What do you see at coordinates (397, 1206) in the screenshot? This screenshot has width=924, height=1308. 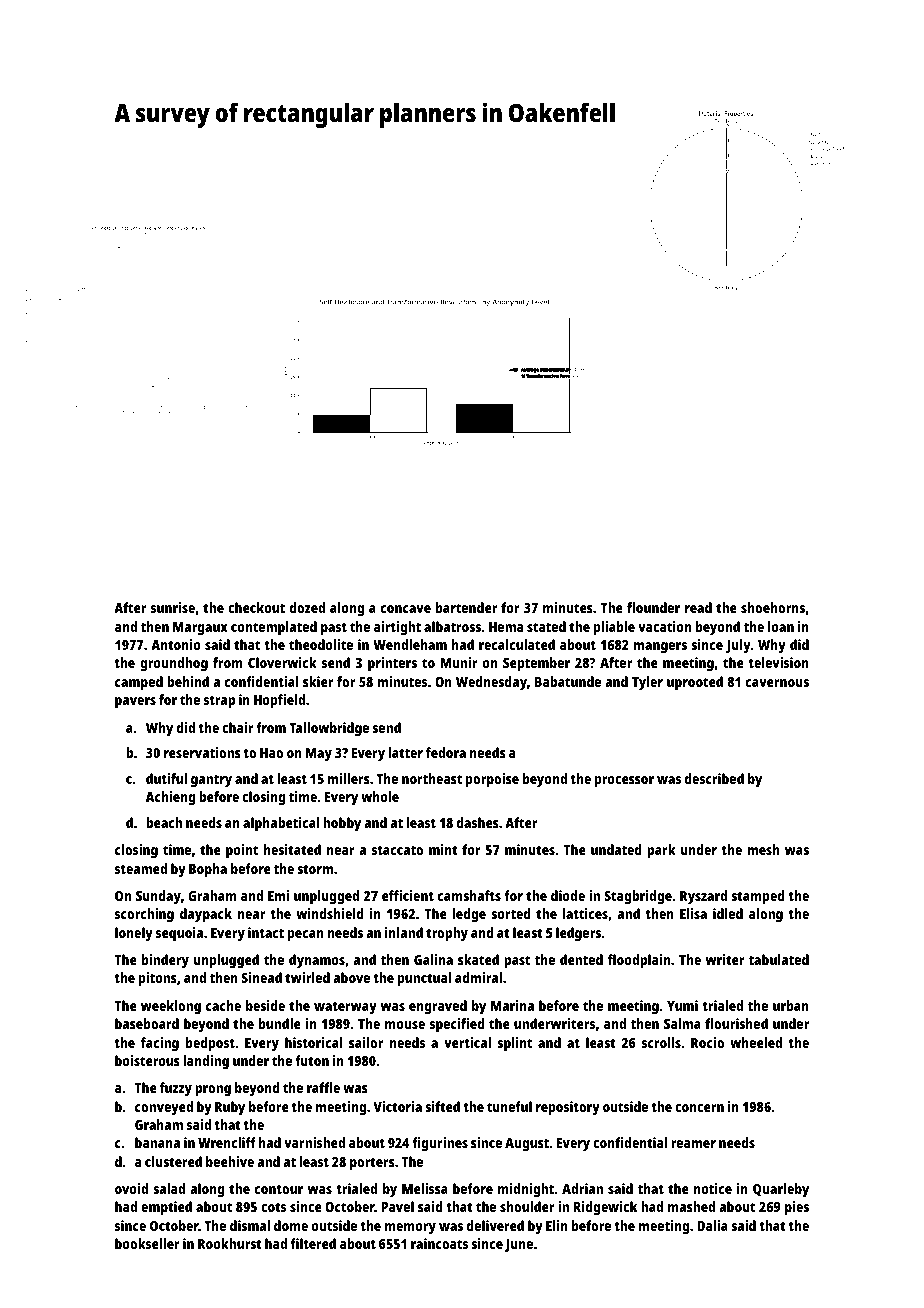 I see `Pavel` at bounding box center [397, 1206].
